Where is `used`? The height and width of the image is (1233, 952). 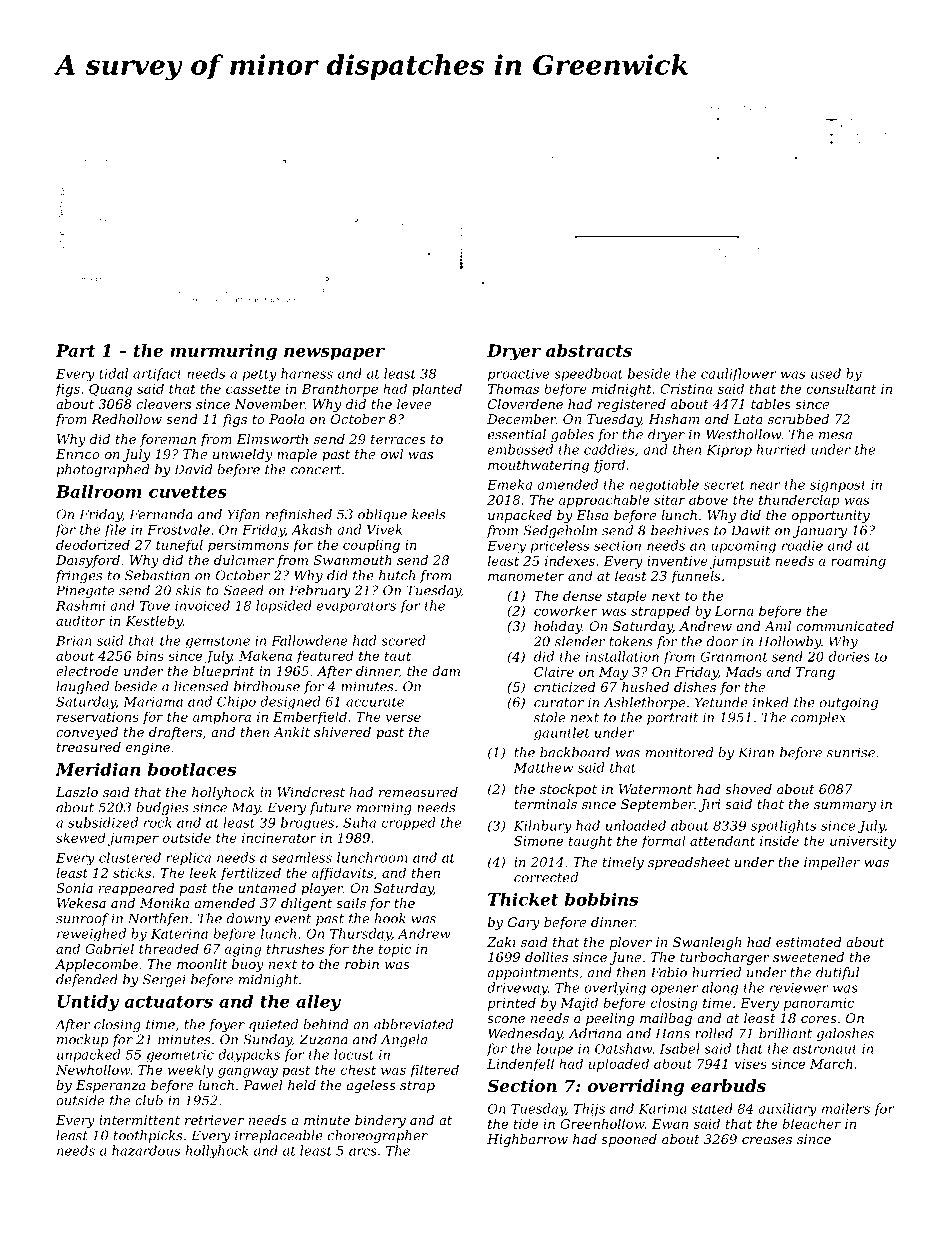
used is located at coordinates (826, 373).
